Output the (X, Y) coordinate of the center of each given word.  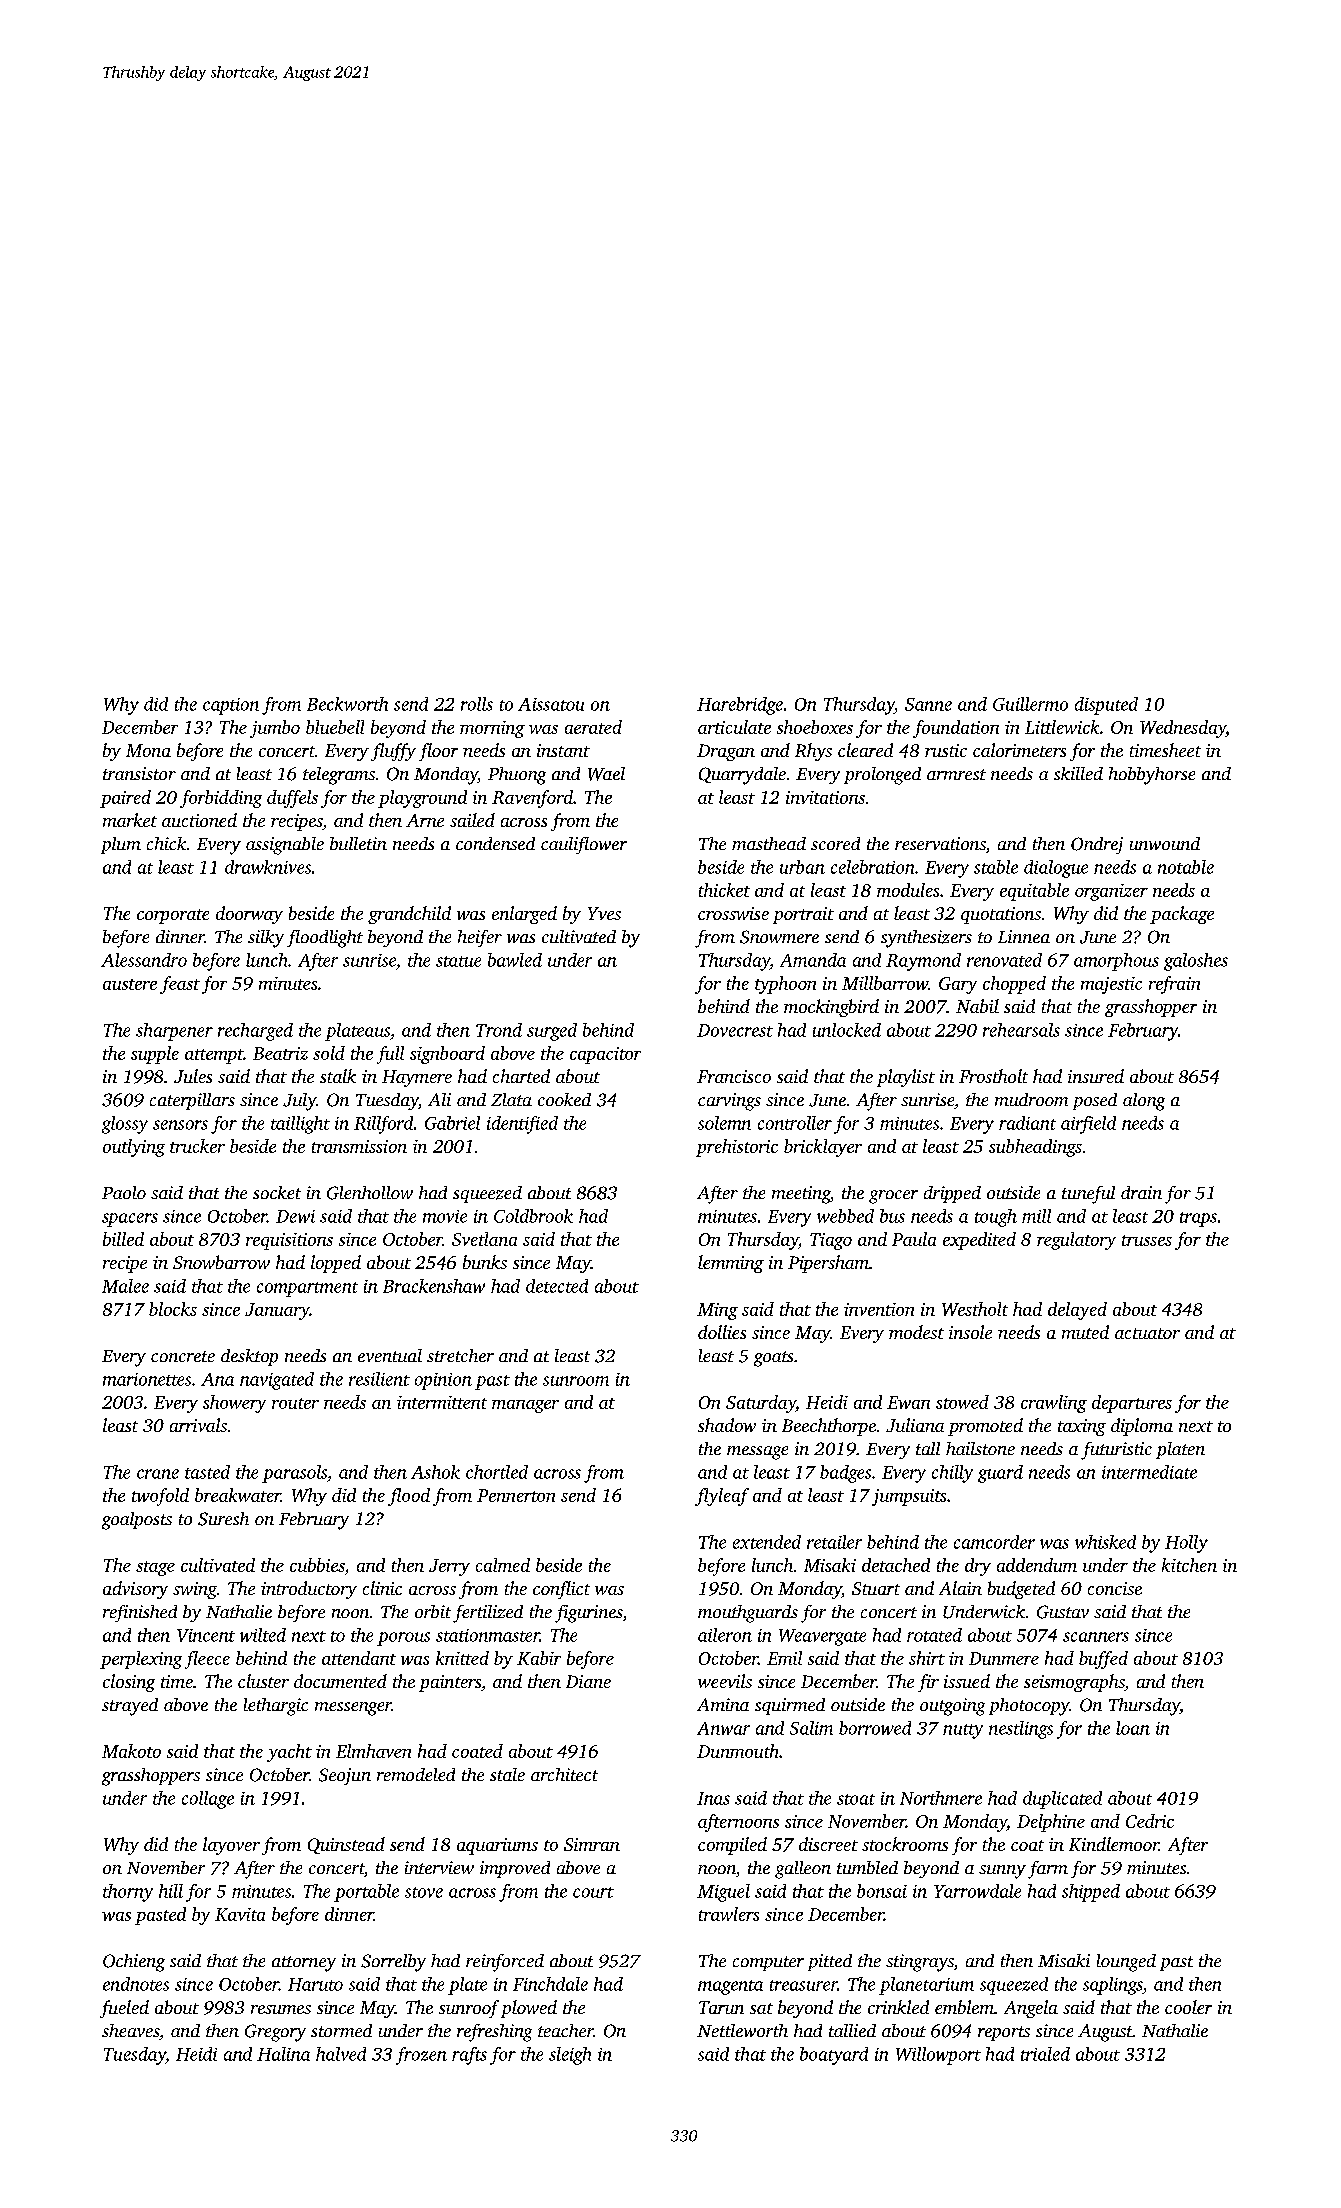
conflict (561, 1590)
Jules (193, 1076)
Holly (1186, 1544)
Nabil (977, 1006)
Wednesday (1183, 729)
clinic (382, 1588)
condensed (495, 843)
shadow (727, 1425)
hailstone (980, 1448)
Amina (723, 1704)
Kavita (240, 1914)
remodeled (416, 1774)
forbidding (221, 799)
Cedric (1150, 1821)
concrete (183, 1356)
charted (521, 1076)
